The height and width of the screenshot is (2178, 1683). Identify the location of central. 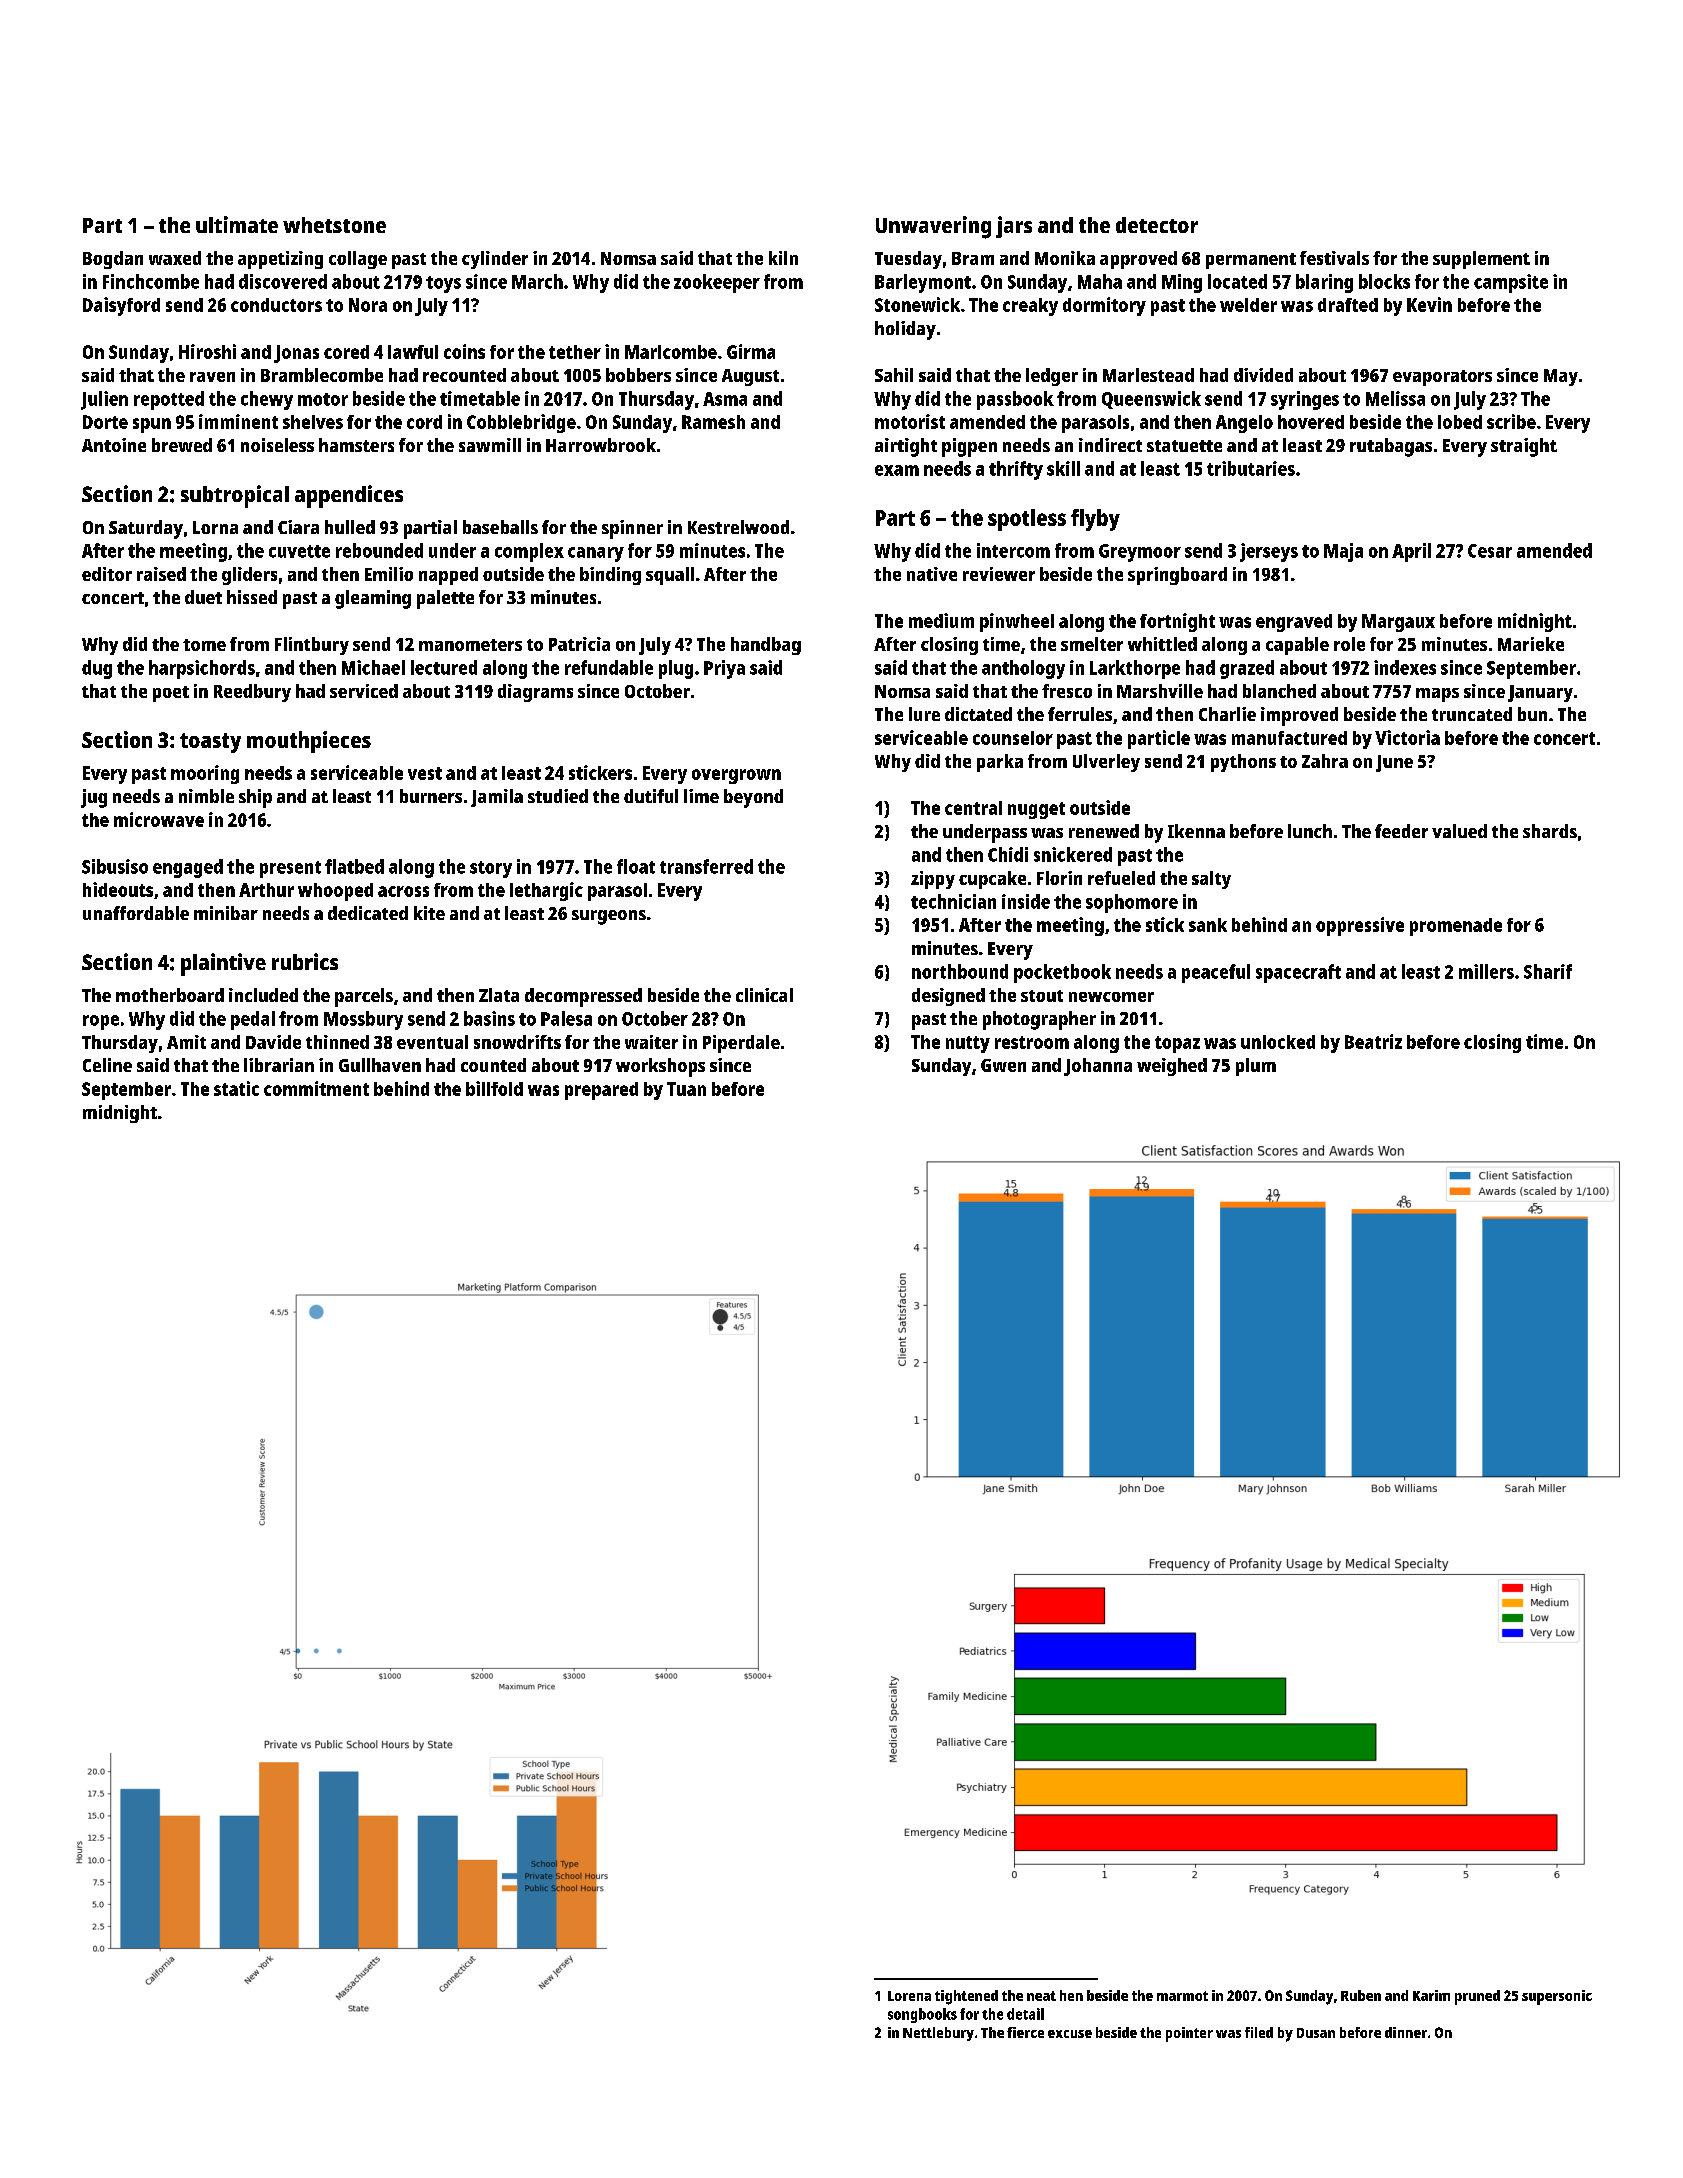
(973, 808).
